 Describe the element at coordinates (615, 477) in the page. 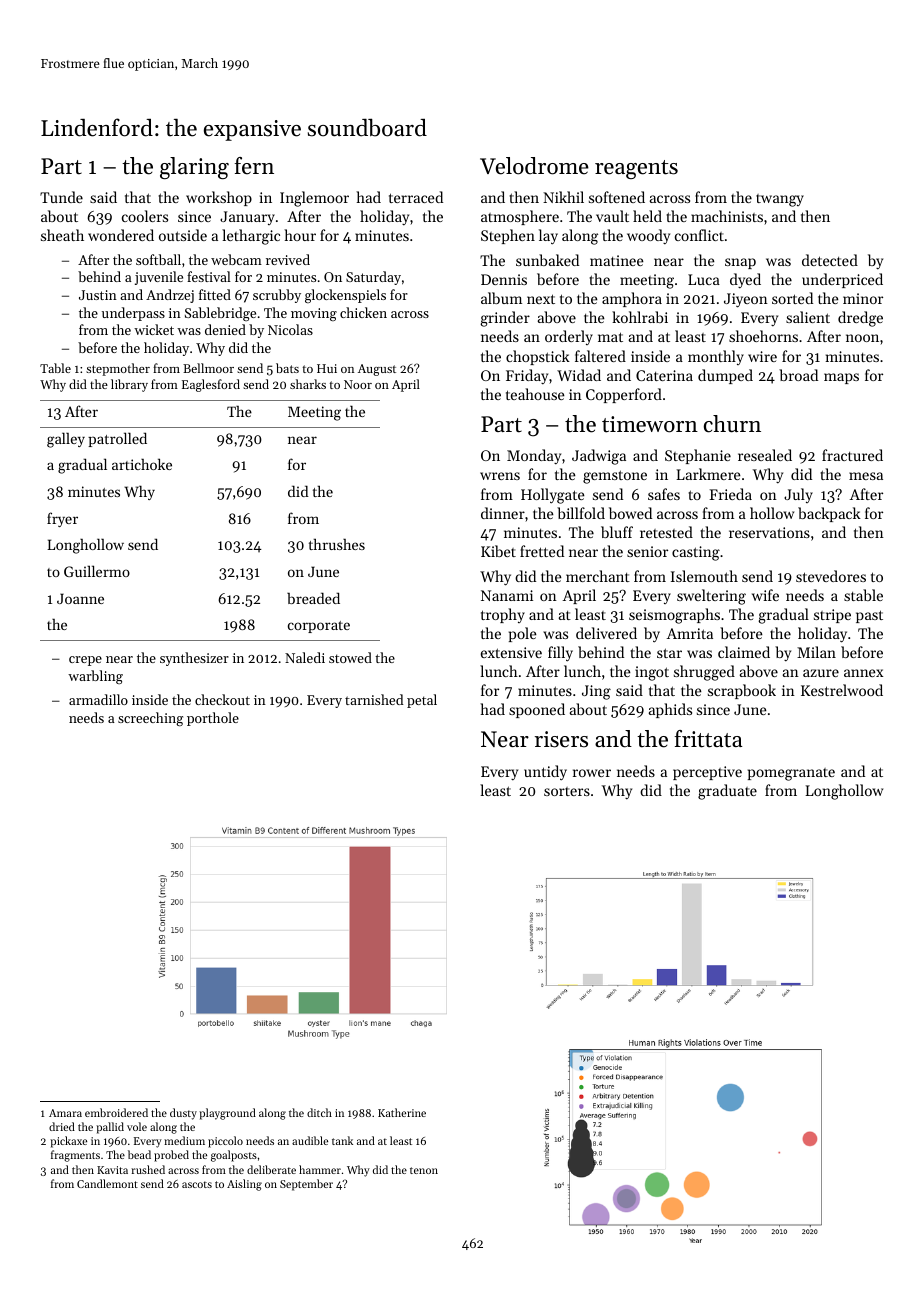

I see `gemstone` at that location.
